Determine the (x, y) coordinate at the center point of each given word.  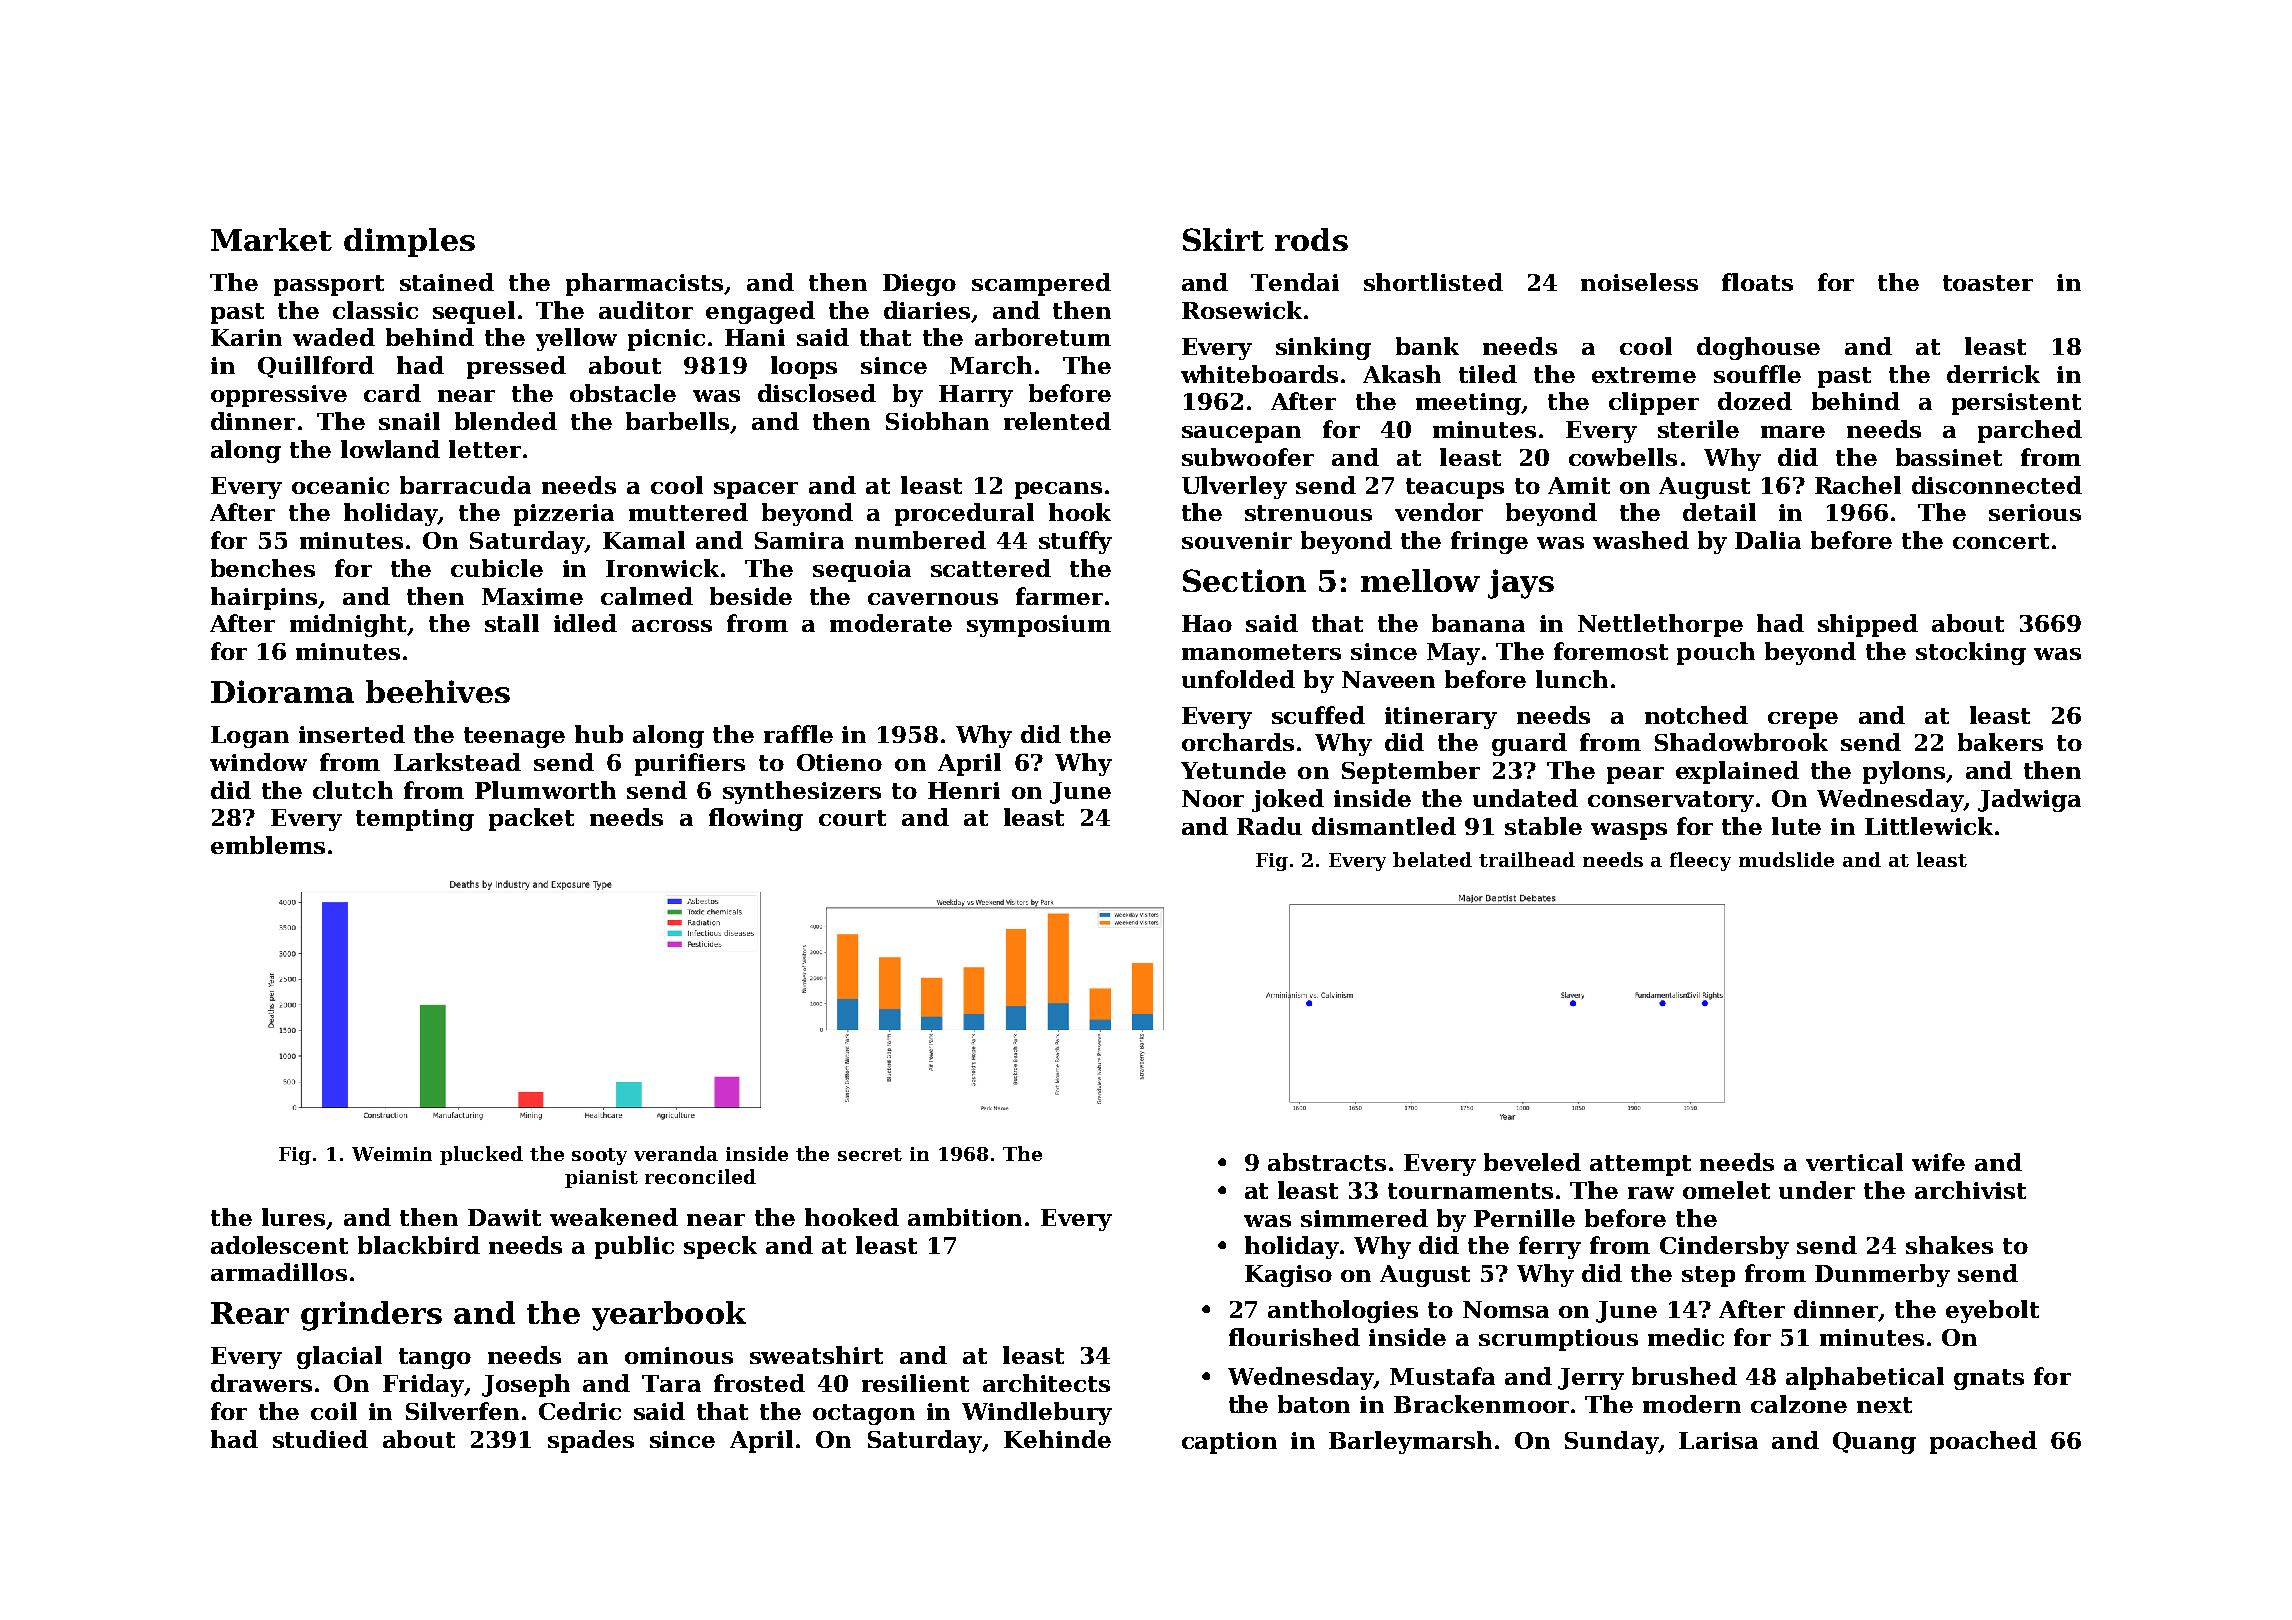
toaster (1988, 283)
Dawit (504, 1217)
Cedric (580, 1411)
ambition (965, 1217)
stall (512, 623)
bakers (2000, 742)
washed (1641, 540)
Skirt (1223, 239)
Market (271, 239)
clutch (353, 790)
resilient (915, 1383)
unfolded (1238, 679)
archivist (1970, 1190)
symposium (1039, 626)
